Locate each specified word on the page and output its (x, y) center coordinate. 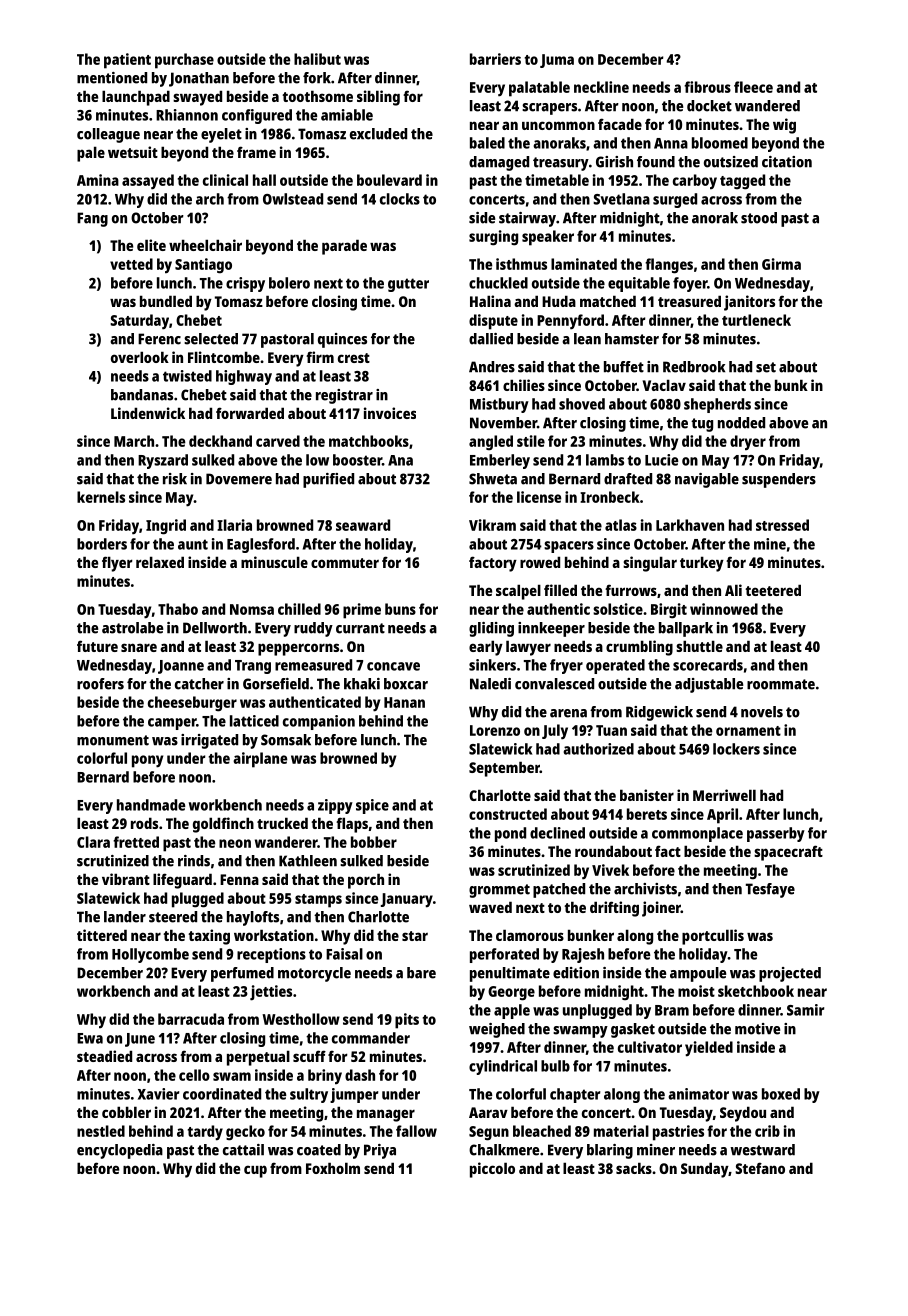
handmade (151, 805)
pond (510, 834)
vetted (131, 264)
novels (762, 712)
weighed (497, 1030)
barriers (495, 59)
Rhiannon (187, 115)
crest (354, 358)
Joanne (181, 667)
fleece (753, 87)
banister (647, 795)
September (504, 769)
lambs (605, 460)
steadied (104, 1056)
